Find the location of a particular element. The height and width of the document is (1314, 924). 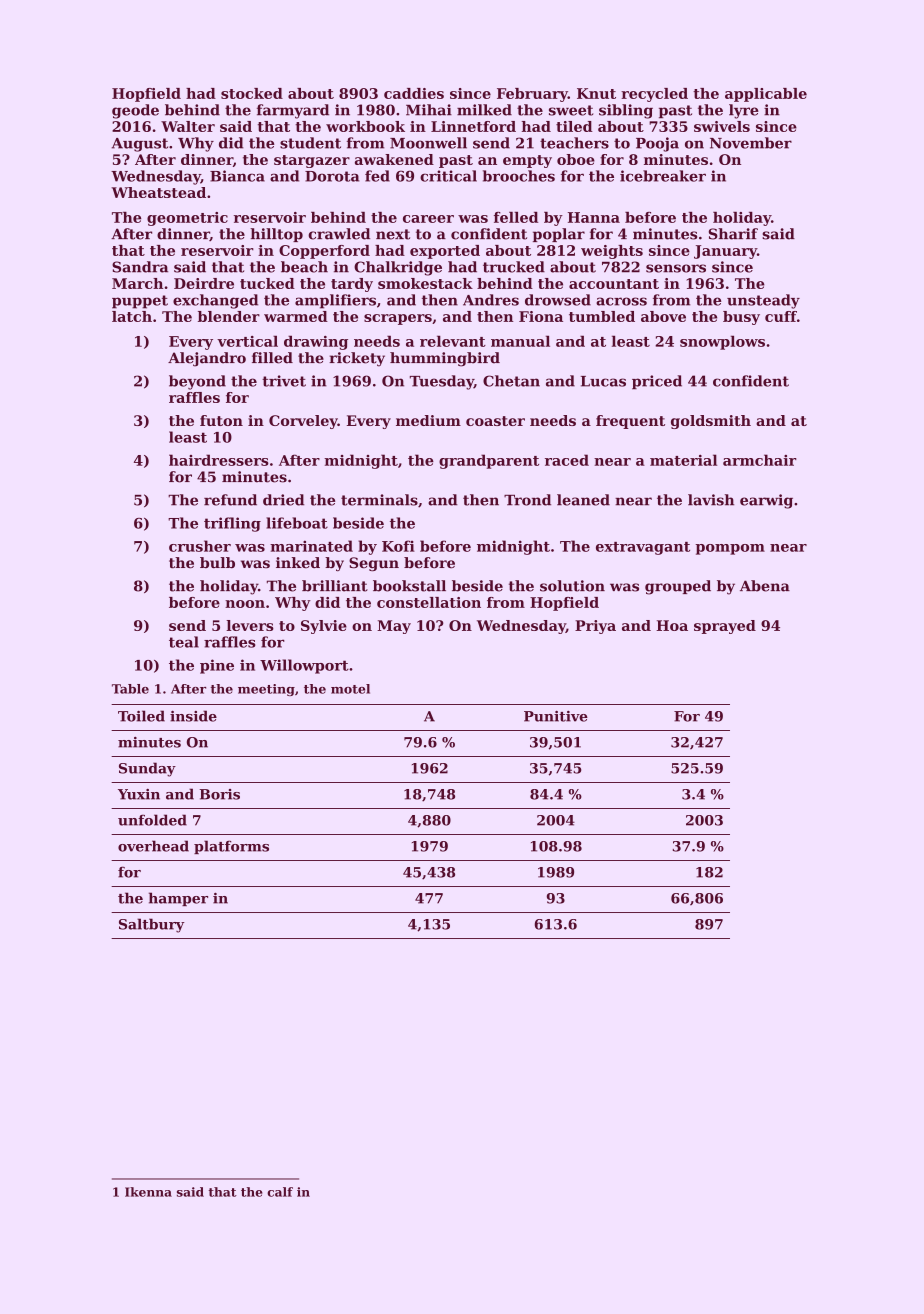

sprayed is located at coordinates (725, 627).
